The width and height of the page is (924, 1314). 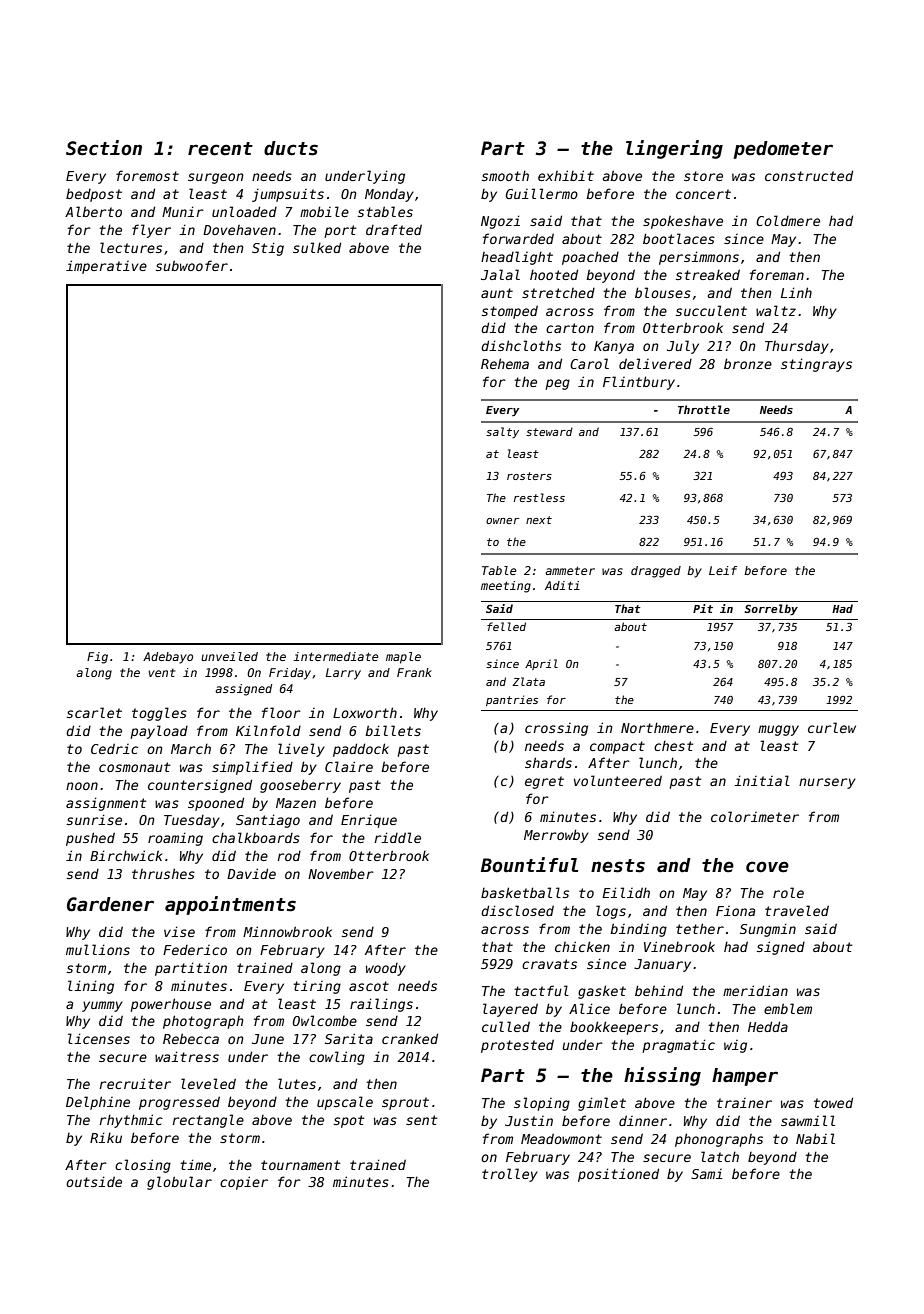 What do you see at coordinates (220, 149) in the page?
I see `recent` at bounding box center [220, 149].
